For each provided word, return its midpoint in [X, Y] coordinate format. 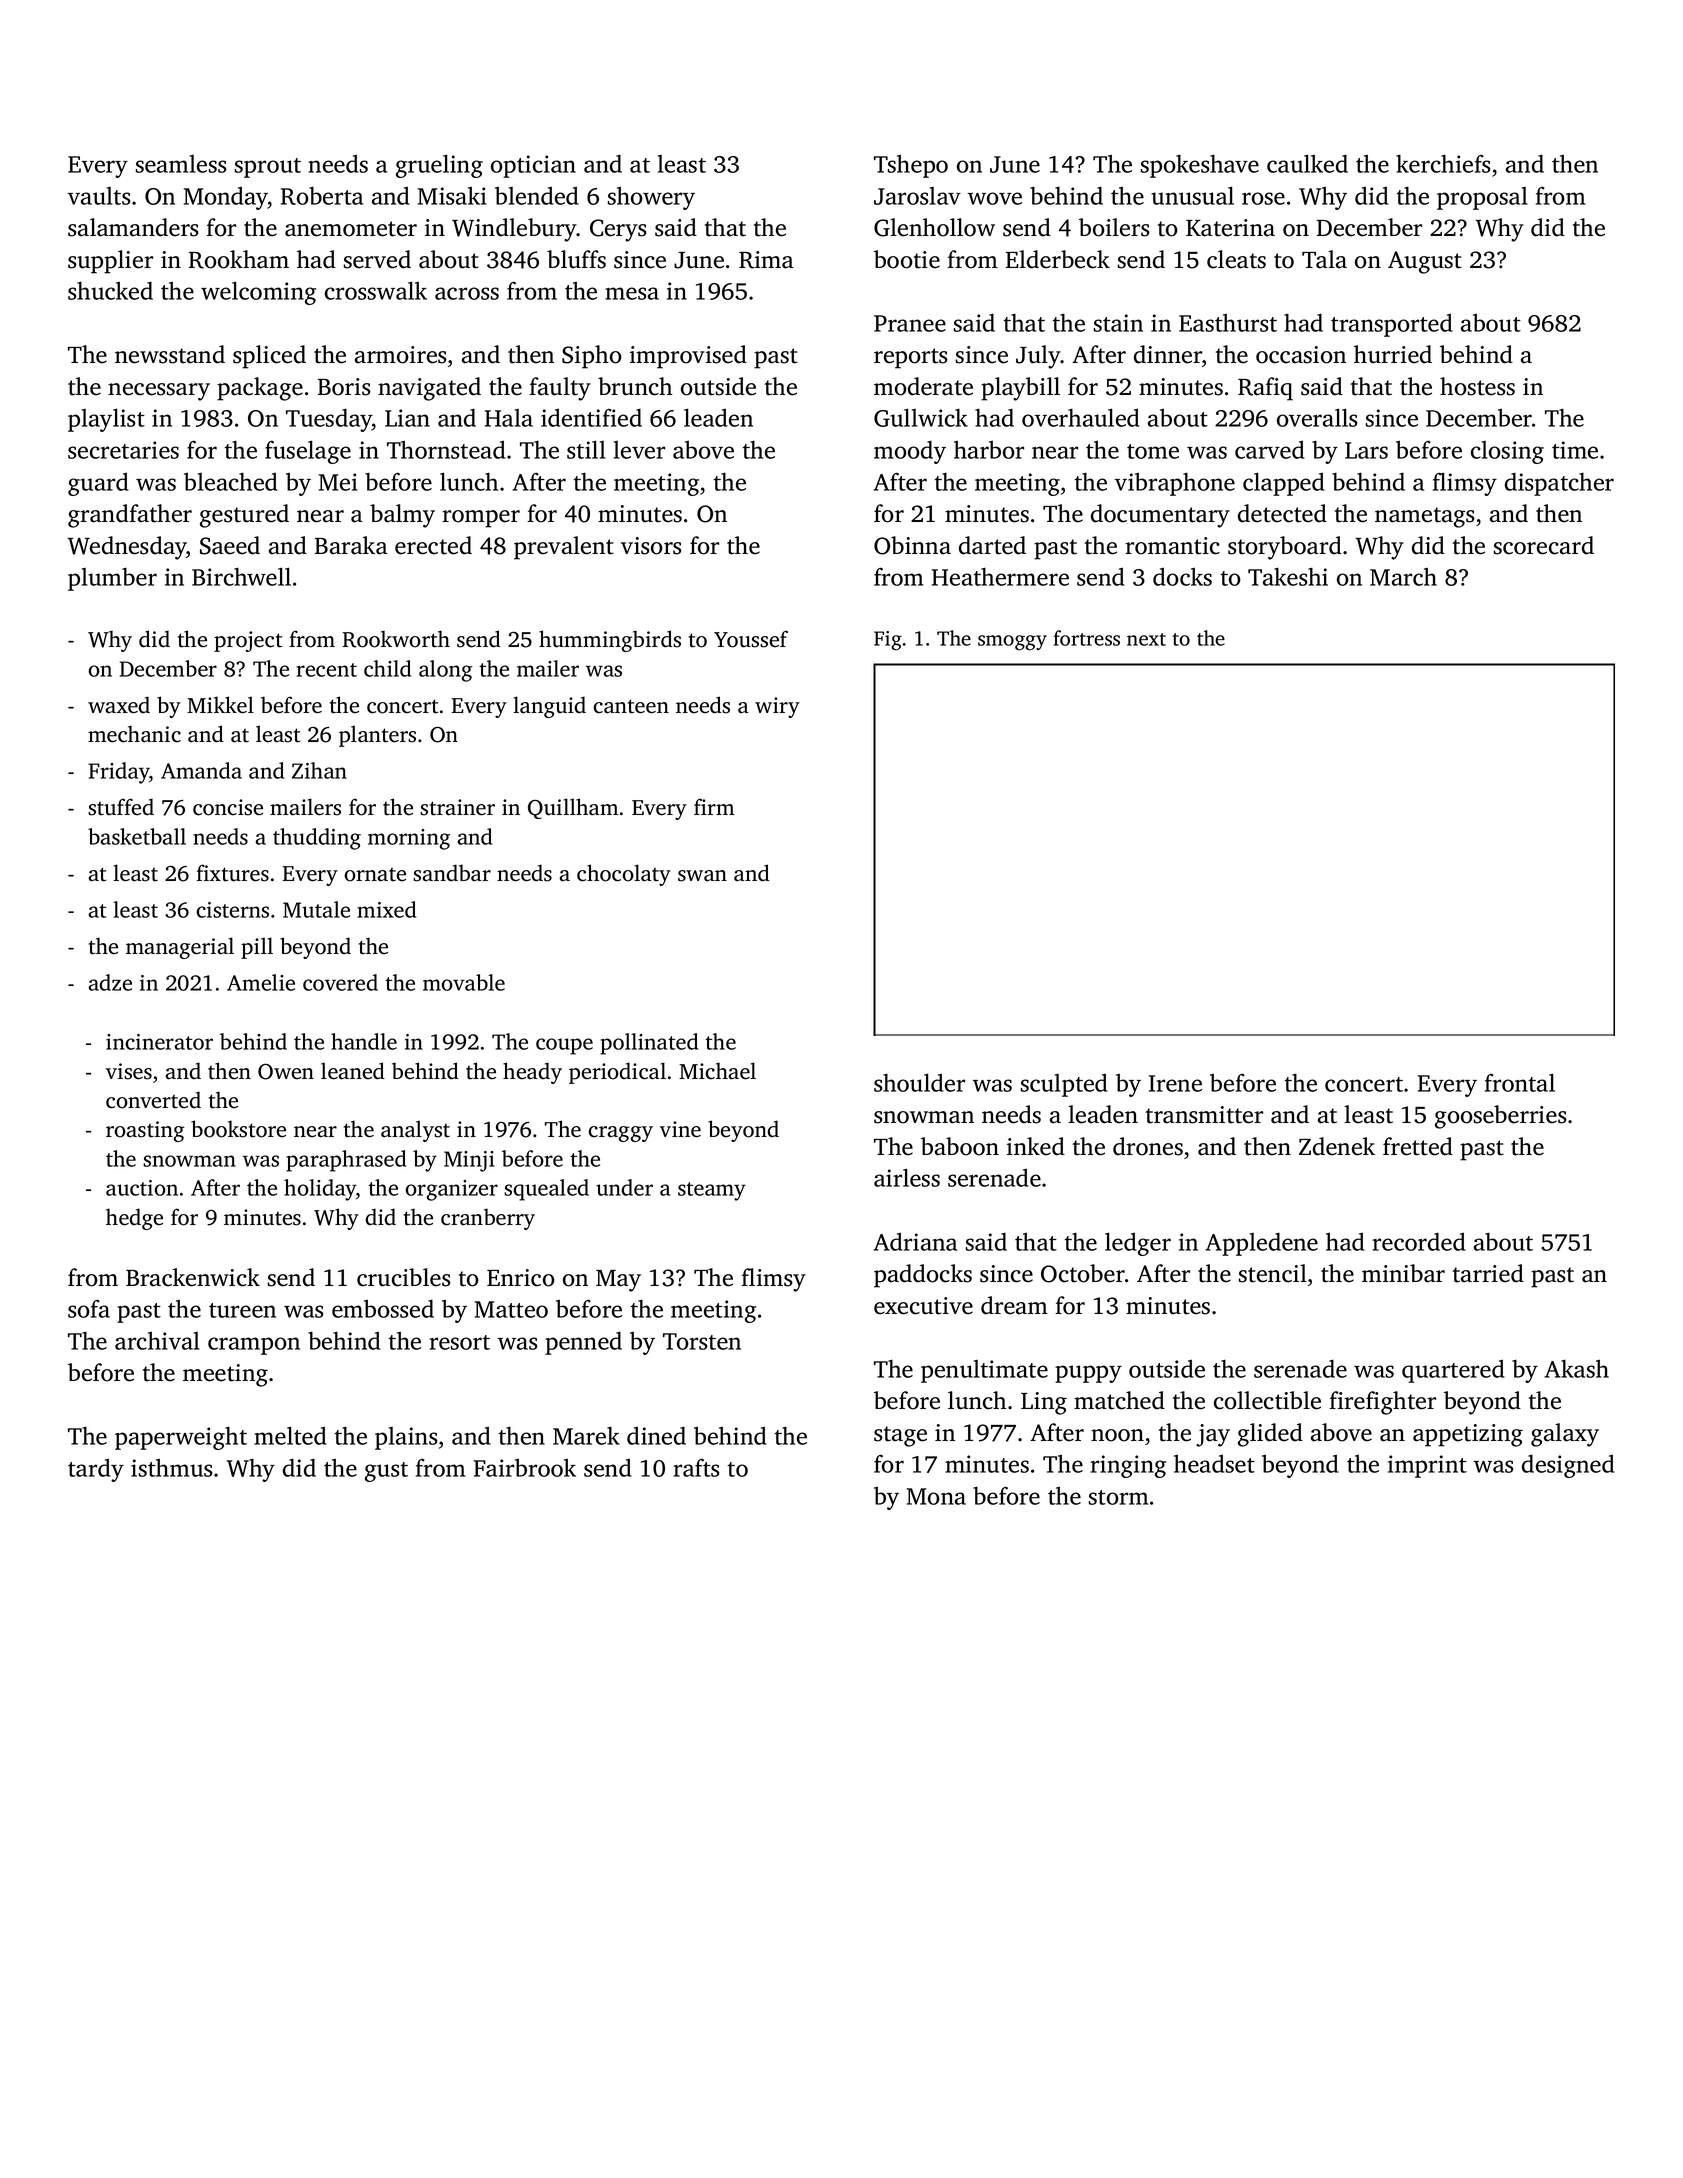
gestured [244, 516]
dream [1014, 1305]
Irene [1175, 1083]
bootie [907, 259]
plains [406, 1438]
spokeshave [1200, 166]
